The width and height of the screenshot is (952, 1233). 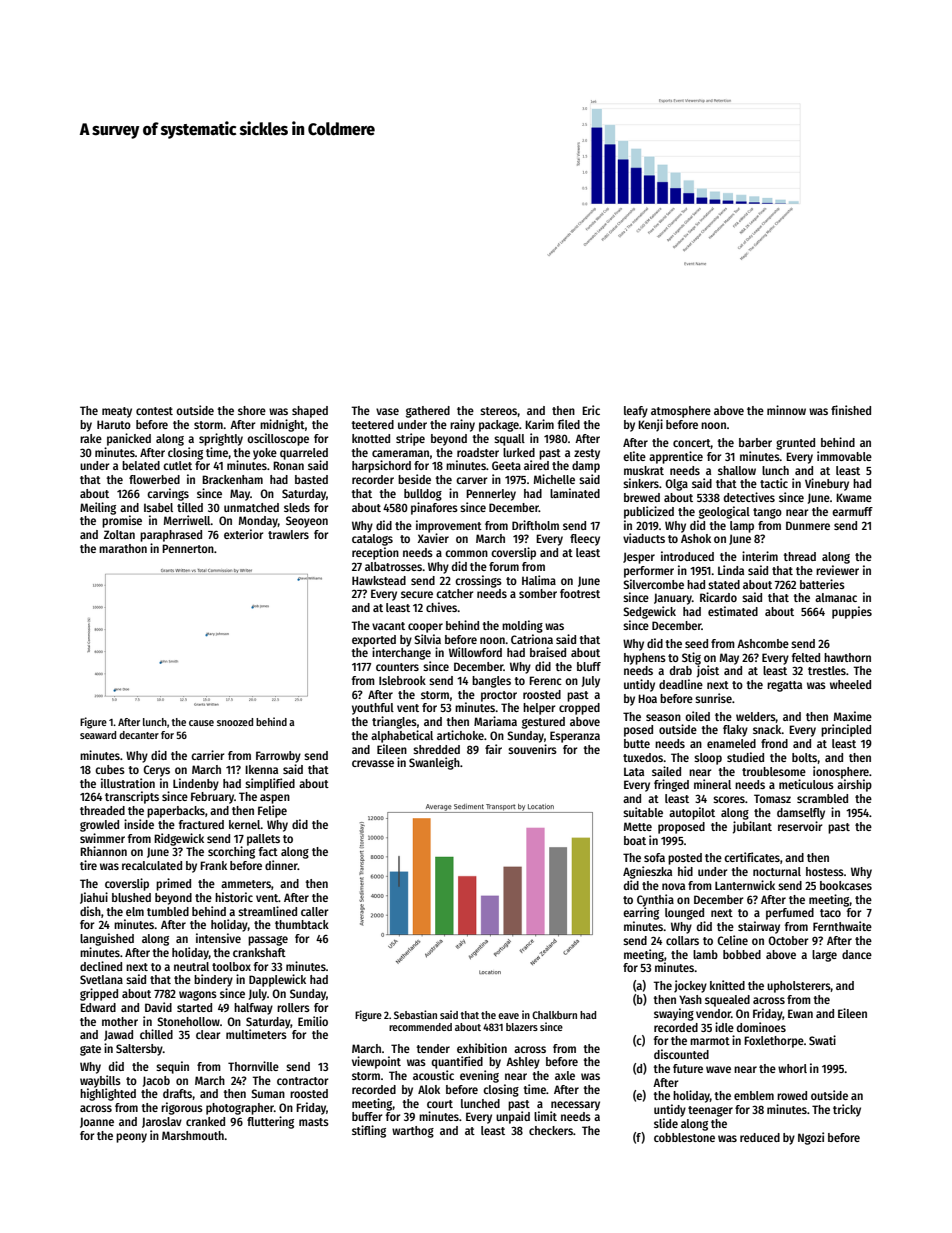 What do you see at coordinates (847, 657) in the screenshot?
I see `hawthorn` at bounding box center [847, 657].
